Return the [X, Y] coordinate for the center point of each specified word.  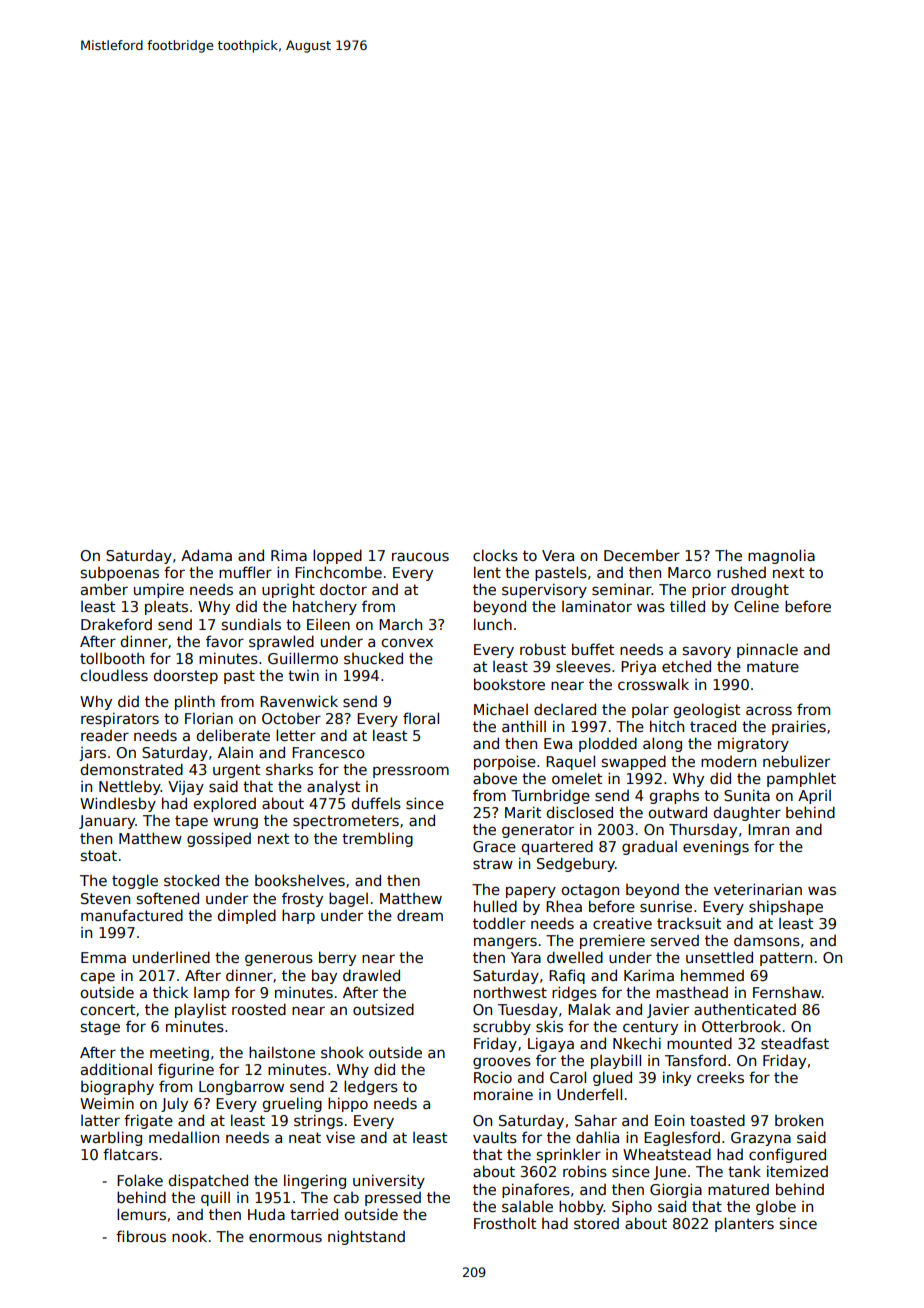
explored [225, 804]
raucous [420, 556]
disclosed [580, 812]
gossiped [219, 839]
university [389, 1181]
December [642, 555]
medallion [184, 1137]
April [814, 797]
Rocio [493, 1077]
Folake [140, 1180]
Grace [494, 846]
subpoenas [120, 574]
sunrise [666, 906]
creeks [720, 1077]
